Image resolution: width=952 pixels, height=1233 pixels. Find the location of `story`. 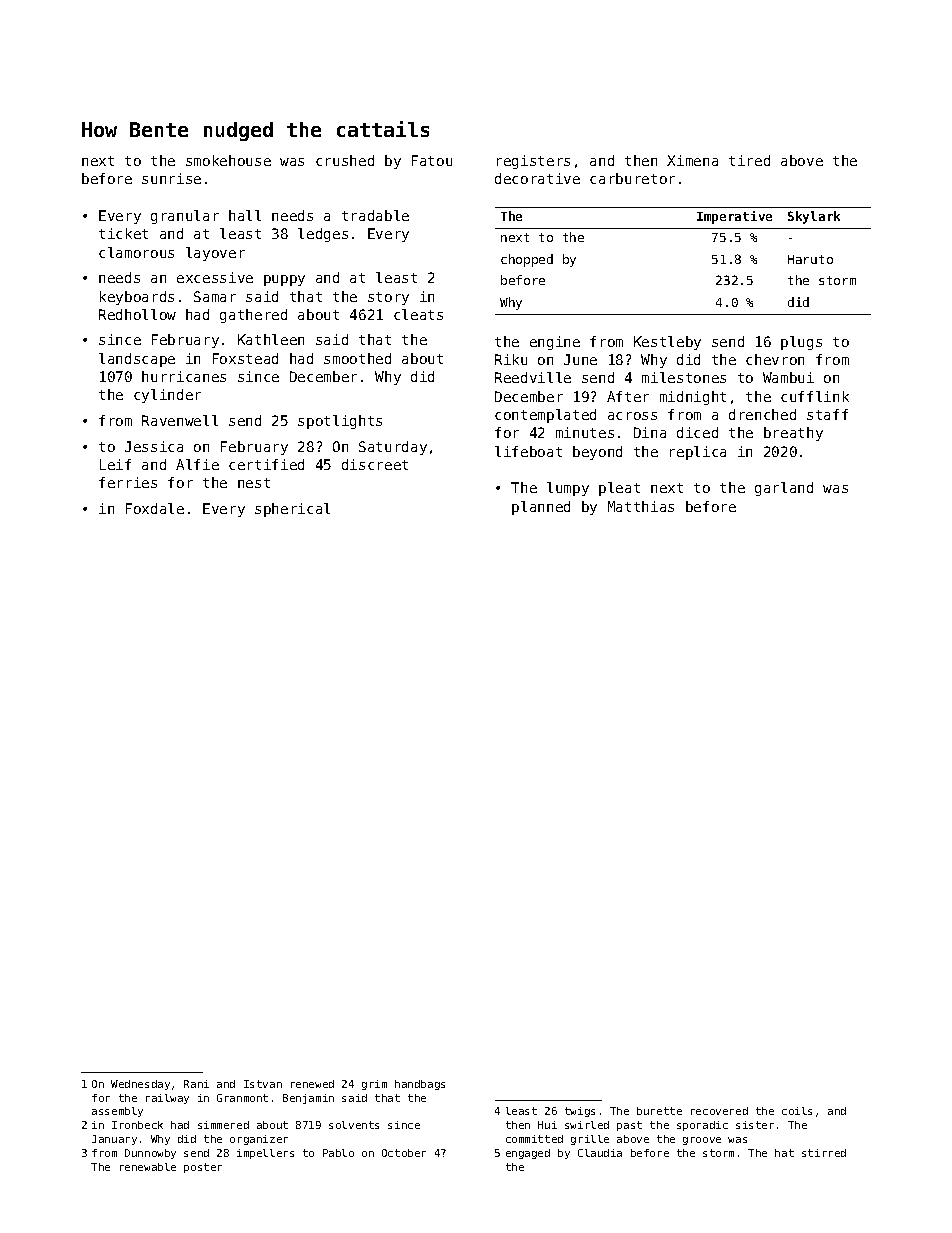

story is located at coordinates (388, 298).
